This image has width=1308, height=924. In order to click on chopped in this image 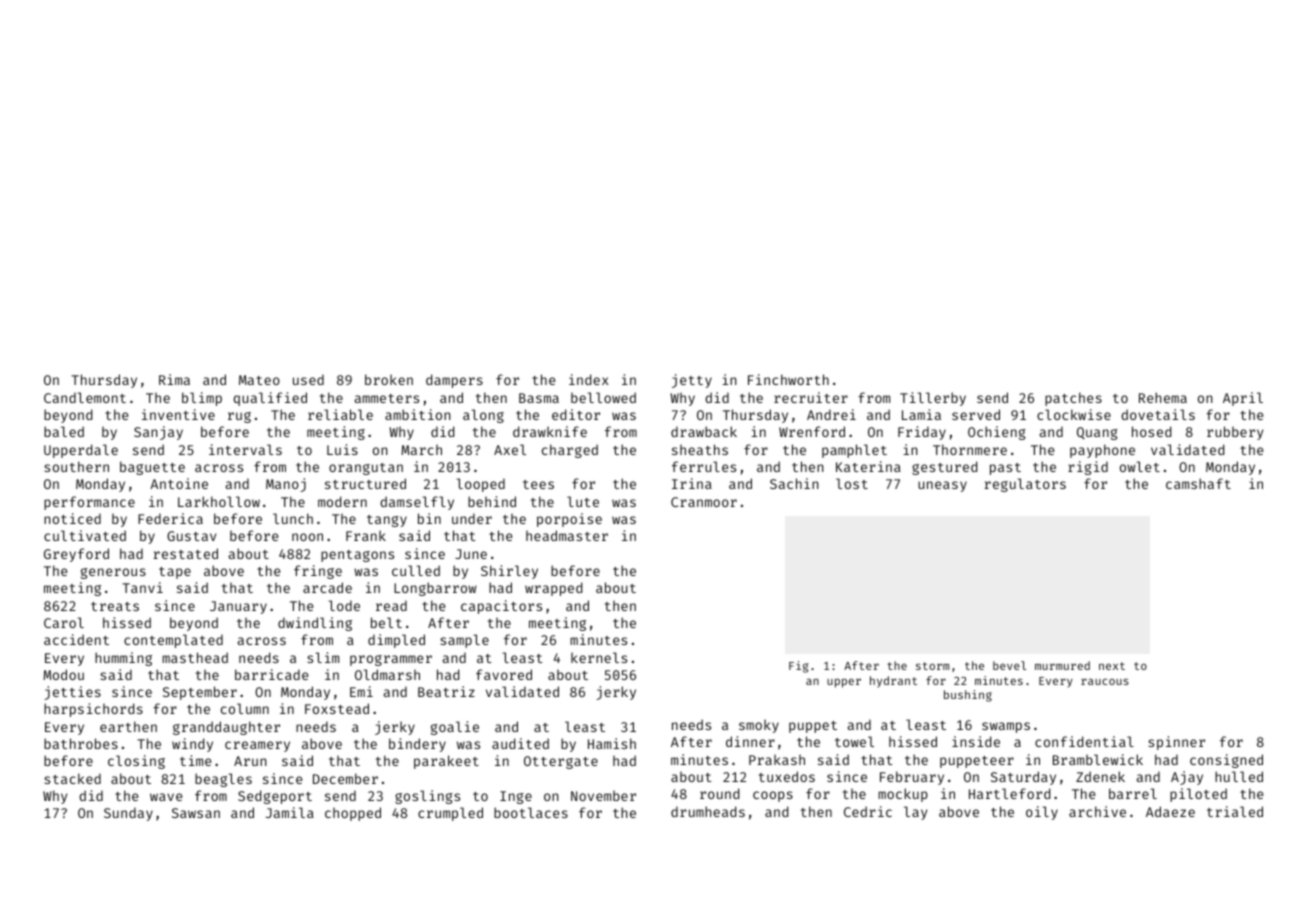, I will do `click(353, 814)`.
